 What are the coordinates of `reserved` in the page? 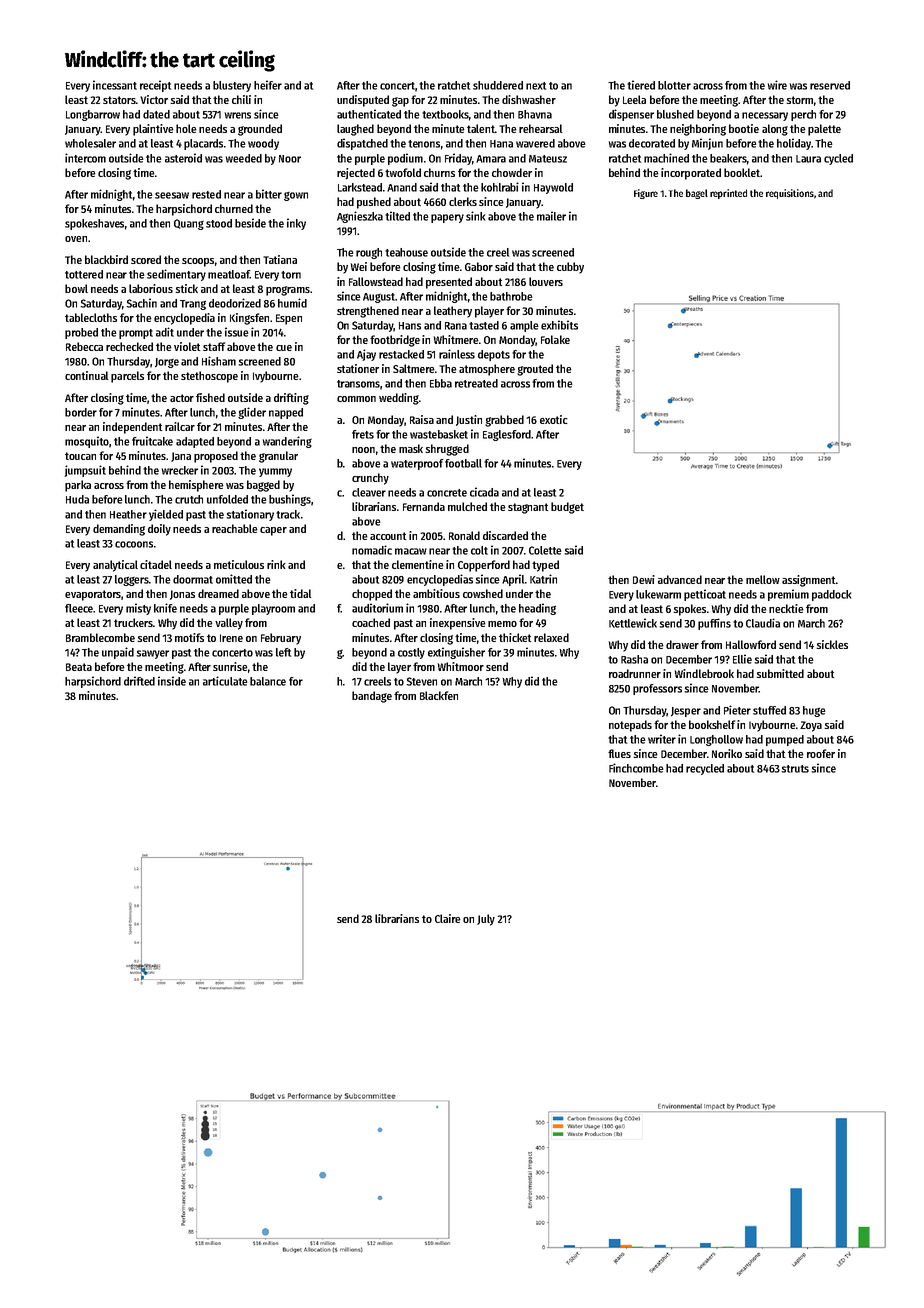 It's located at (830, 85).
